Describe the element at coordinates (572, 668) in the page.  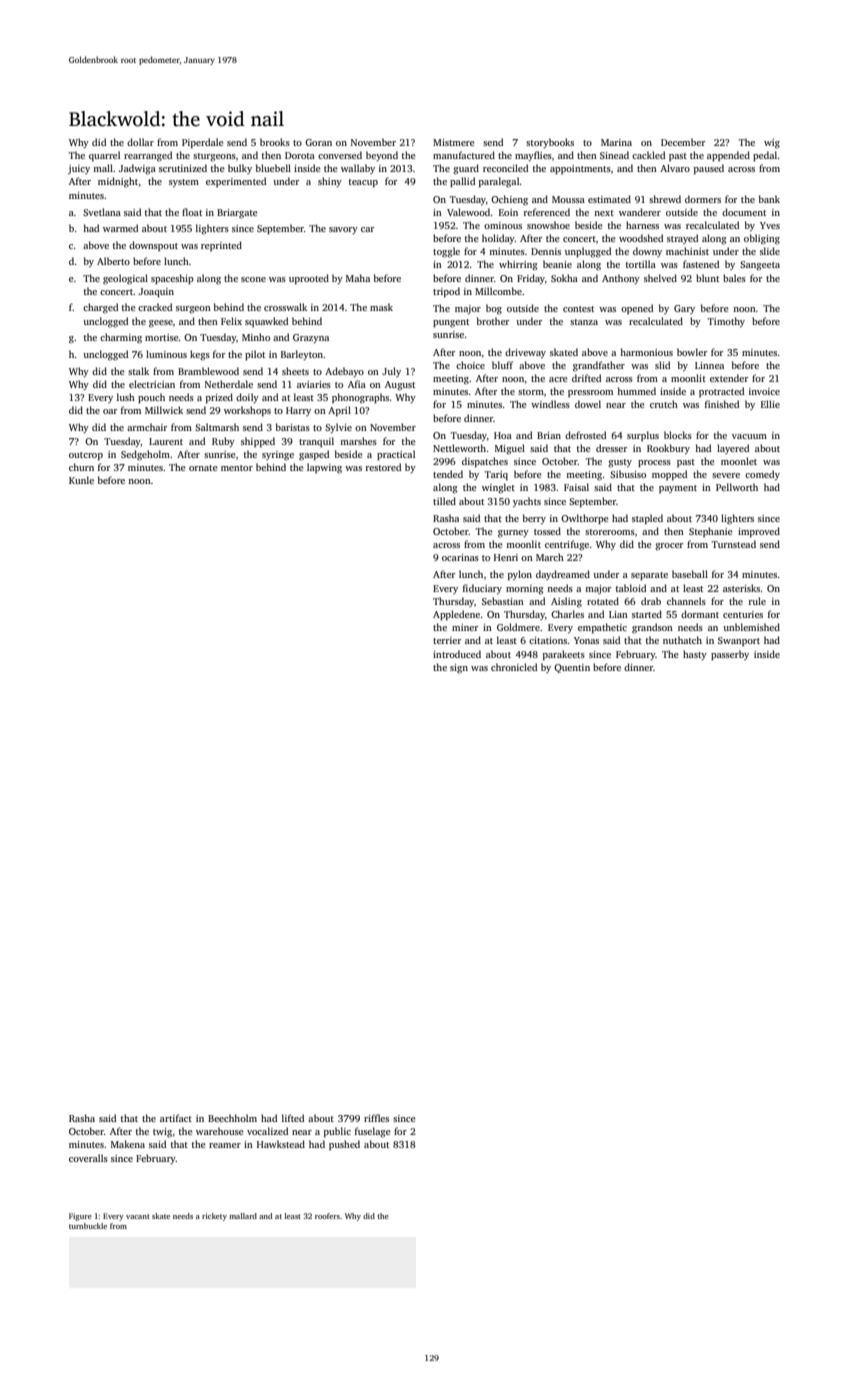
I see `Quentin` at that location.
